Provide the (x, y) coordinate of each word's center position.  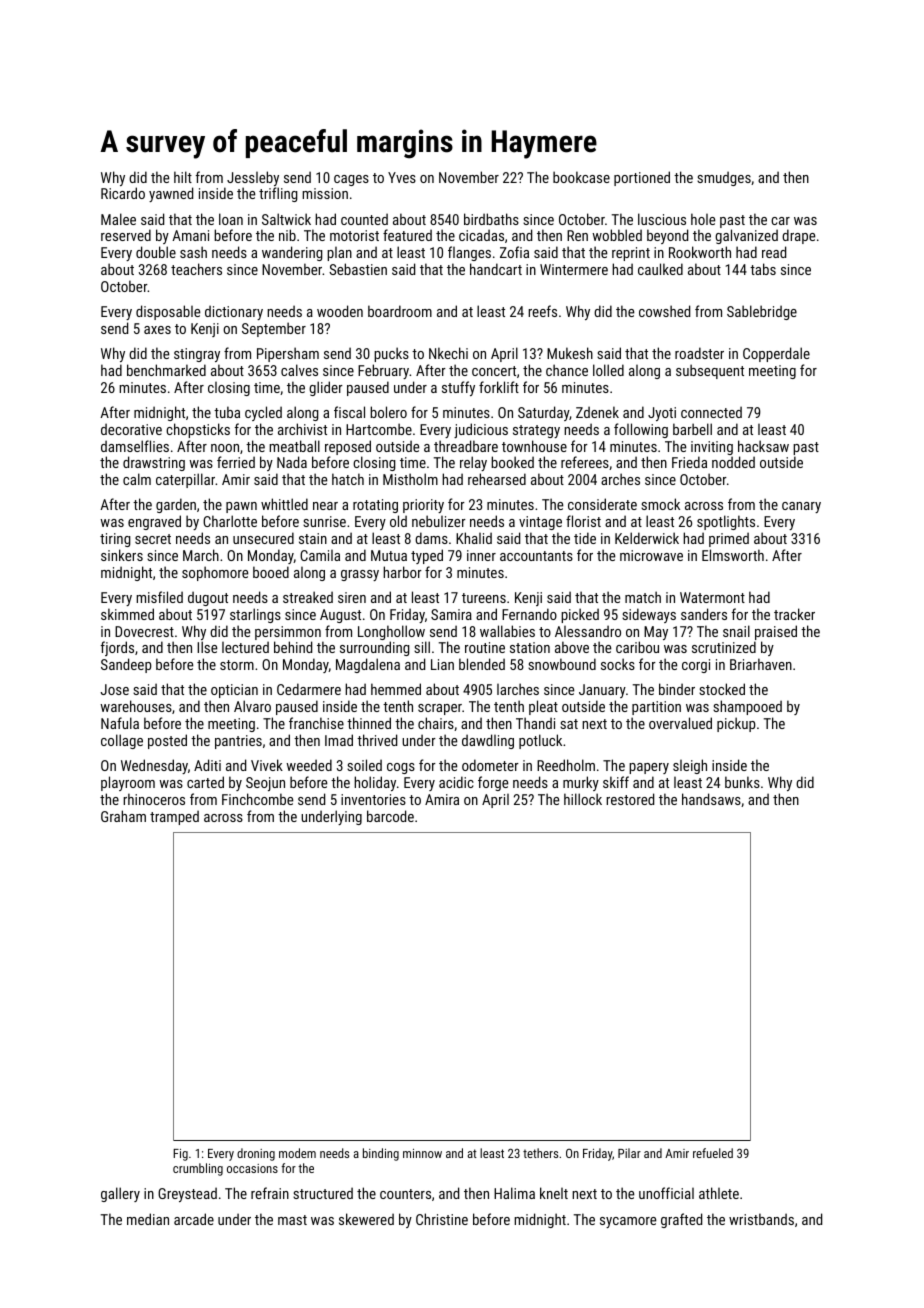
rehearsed (497, 479)
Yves (402, 177)
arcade (194, 1219)
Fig (180, 1155)
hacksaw (763, 446)
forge (493, 783)
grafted (681, 1220)
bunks (742, 782)
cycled (263, 413)
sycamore (628, 1222)
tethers (540, 1153)
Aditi (207, 765)
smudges (724, 178)
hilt (183, 177)
